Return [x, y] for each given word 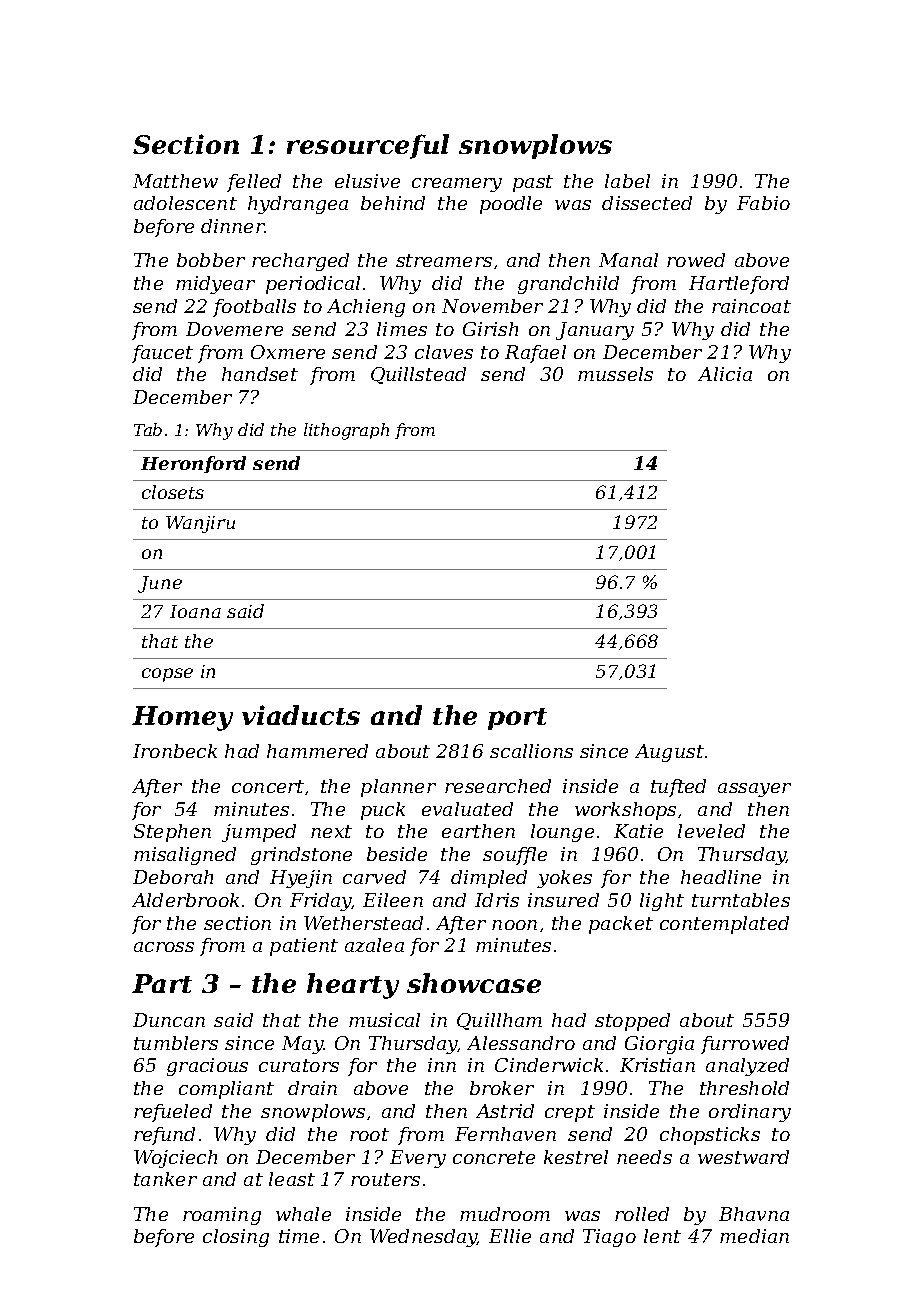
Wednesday [423, 1238]
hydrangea [298, 205]
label [627, 181]
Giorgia [659, 1045]
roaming [222, 1216]
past [533, 183]
